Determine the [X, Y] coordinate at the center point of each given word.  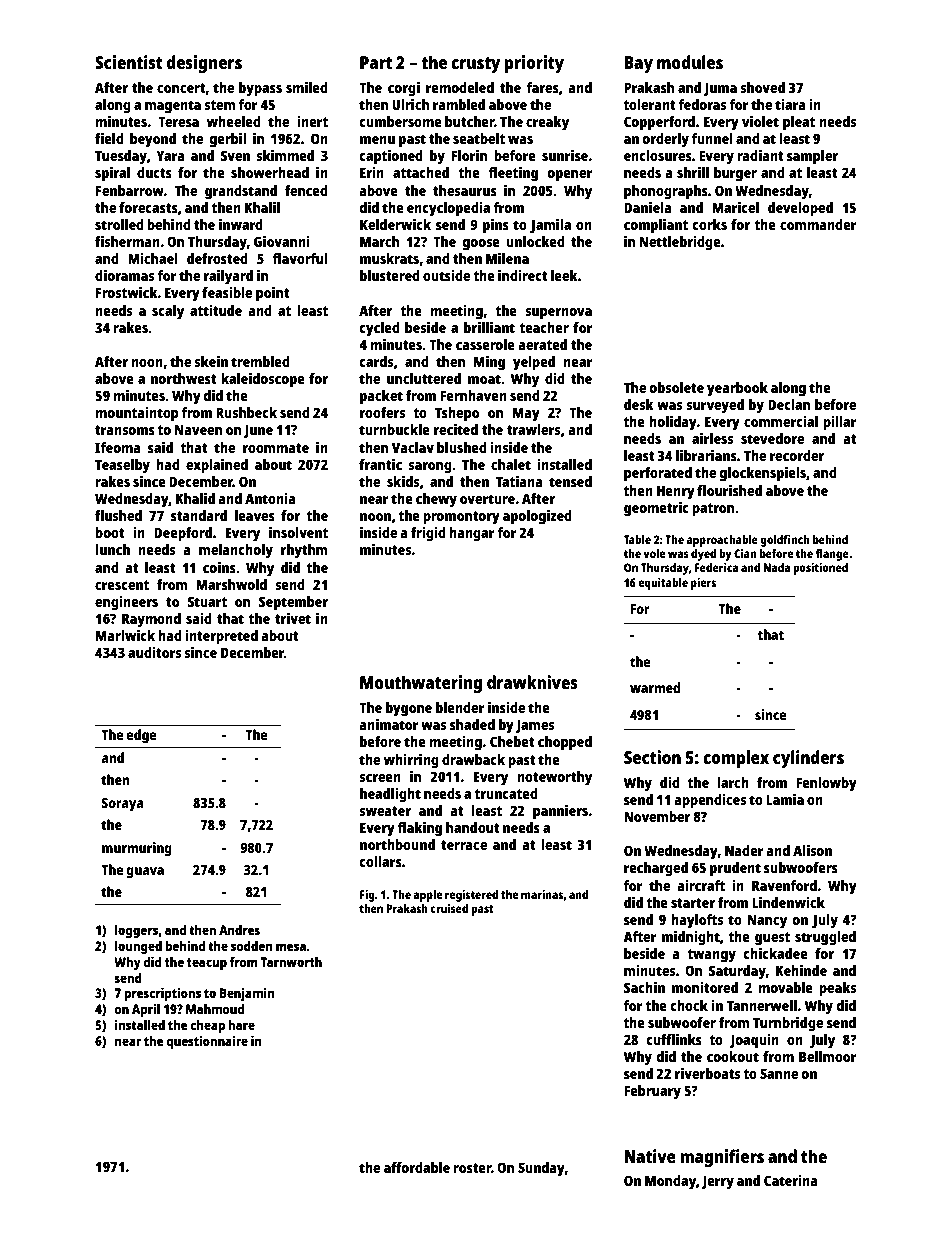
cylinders [808, 759]
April [146, 1010]
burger [735, 174]
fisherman [127, 241]
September [293, 603]
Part [376, 62]
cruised [449, 908]
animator [389, 724]
